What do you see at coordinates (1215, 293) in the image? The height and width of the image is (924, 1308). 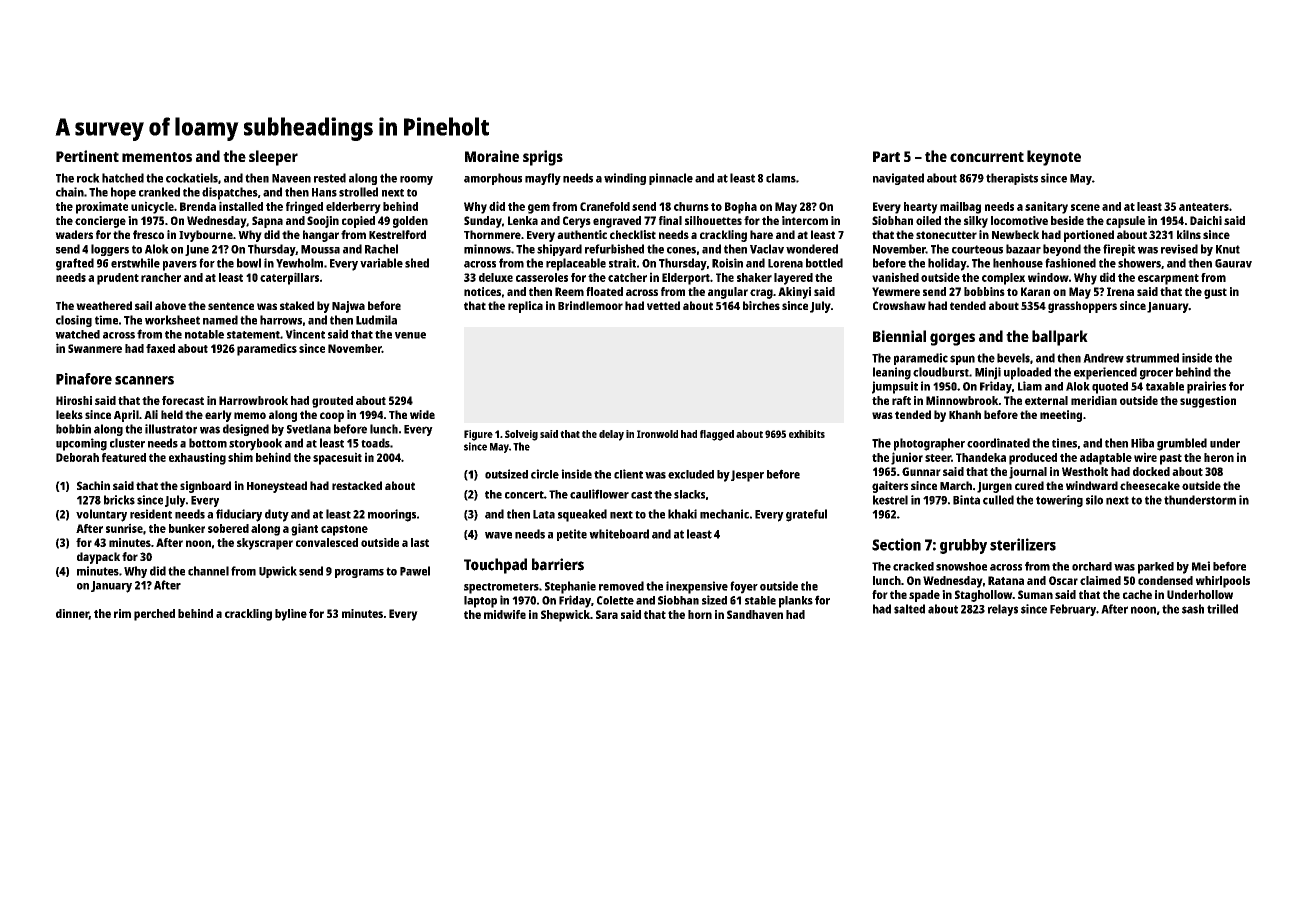 I see `gust` at bounding box center [1215, 293].
